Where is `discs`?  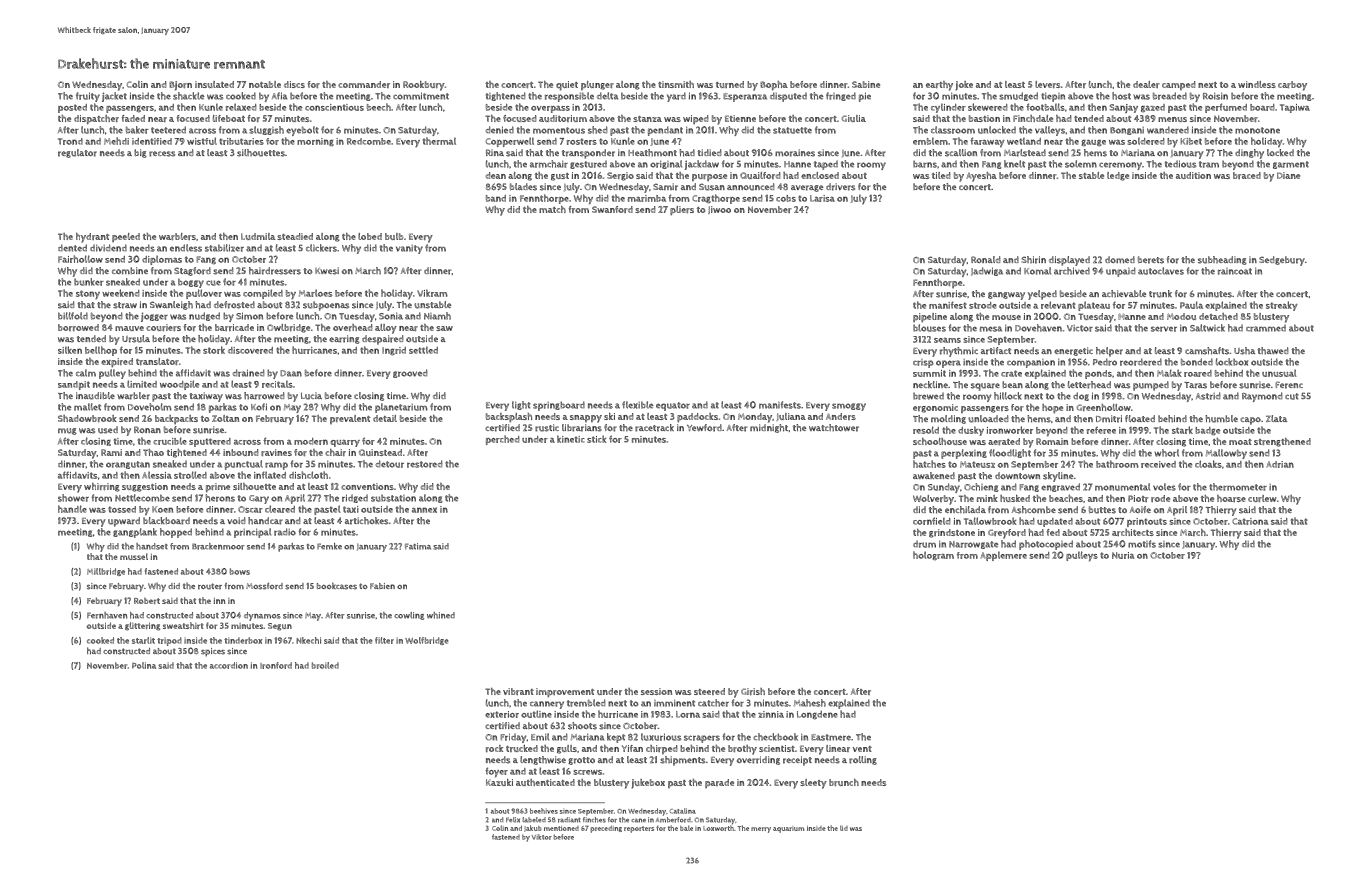
discs is located at coordinates (294, 84).
